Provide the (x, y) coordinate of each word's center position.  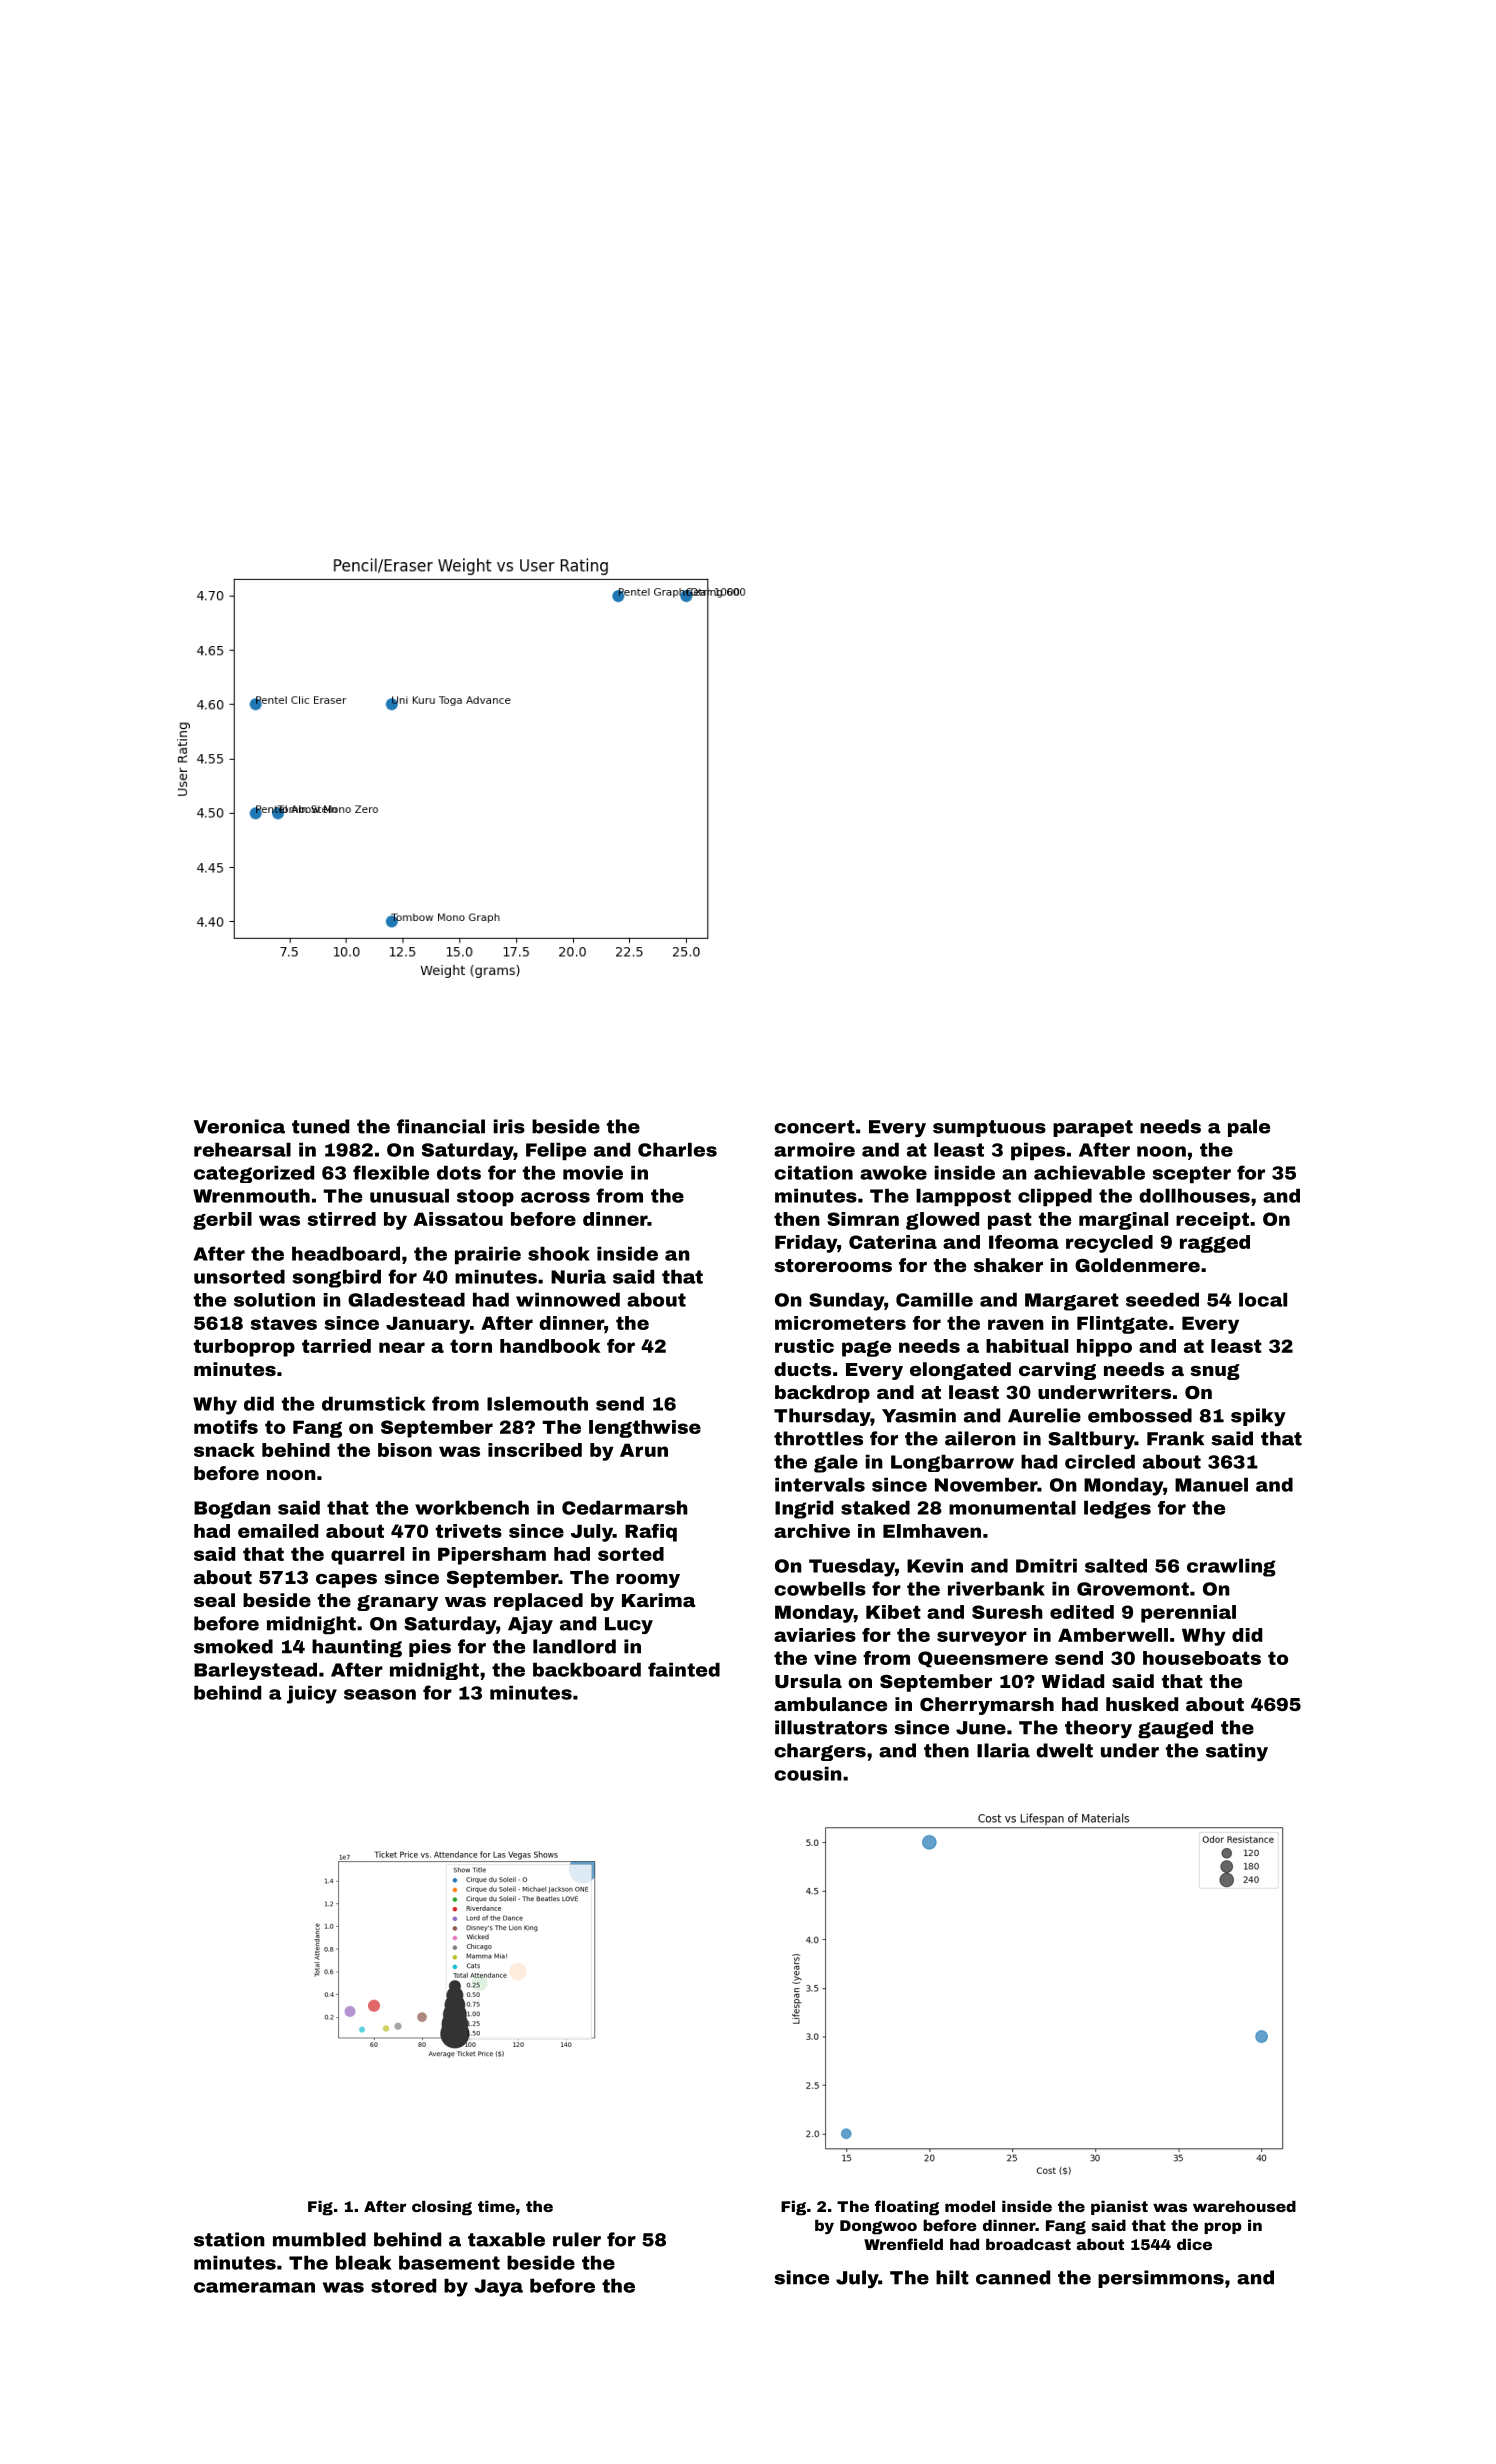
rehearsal (242, 1150)
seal (214, 1600)
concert (814, 1127)
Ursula (808, 1681)
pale (1249, 1128)
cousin (808, 1774)
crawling (1231, 1568)
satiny (1237, 1752)
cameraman (254, 2287)
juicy (312, 1695)
